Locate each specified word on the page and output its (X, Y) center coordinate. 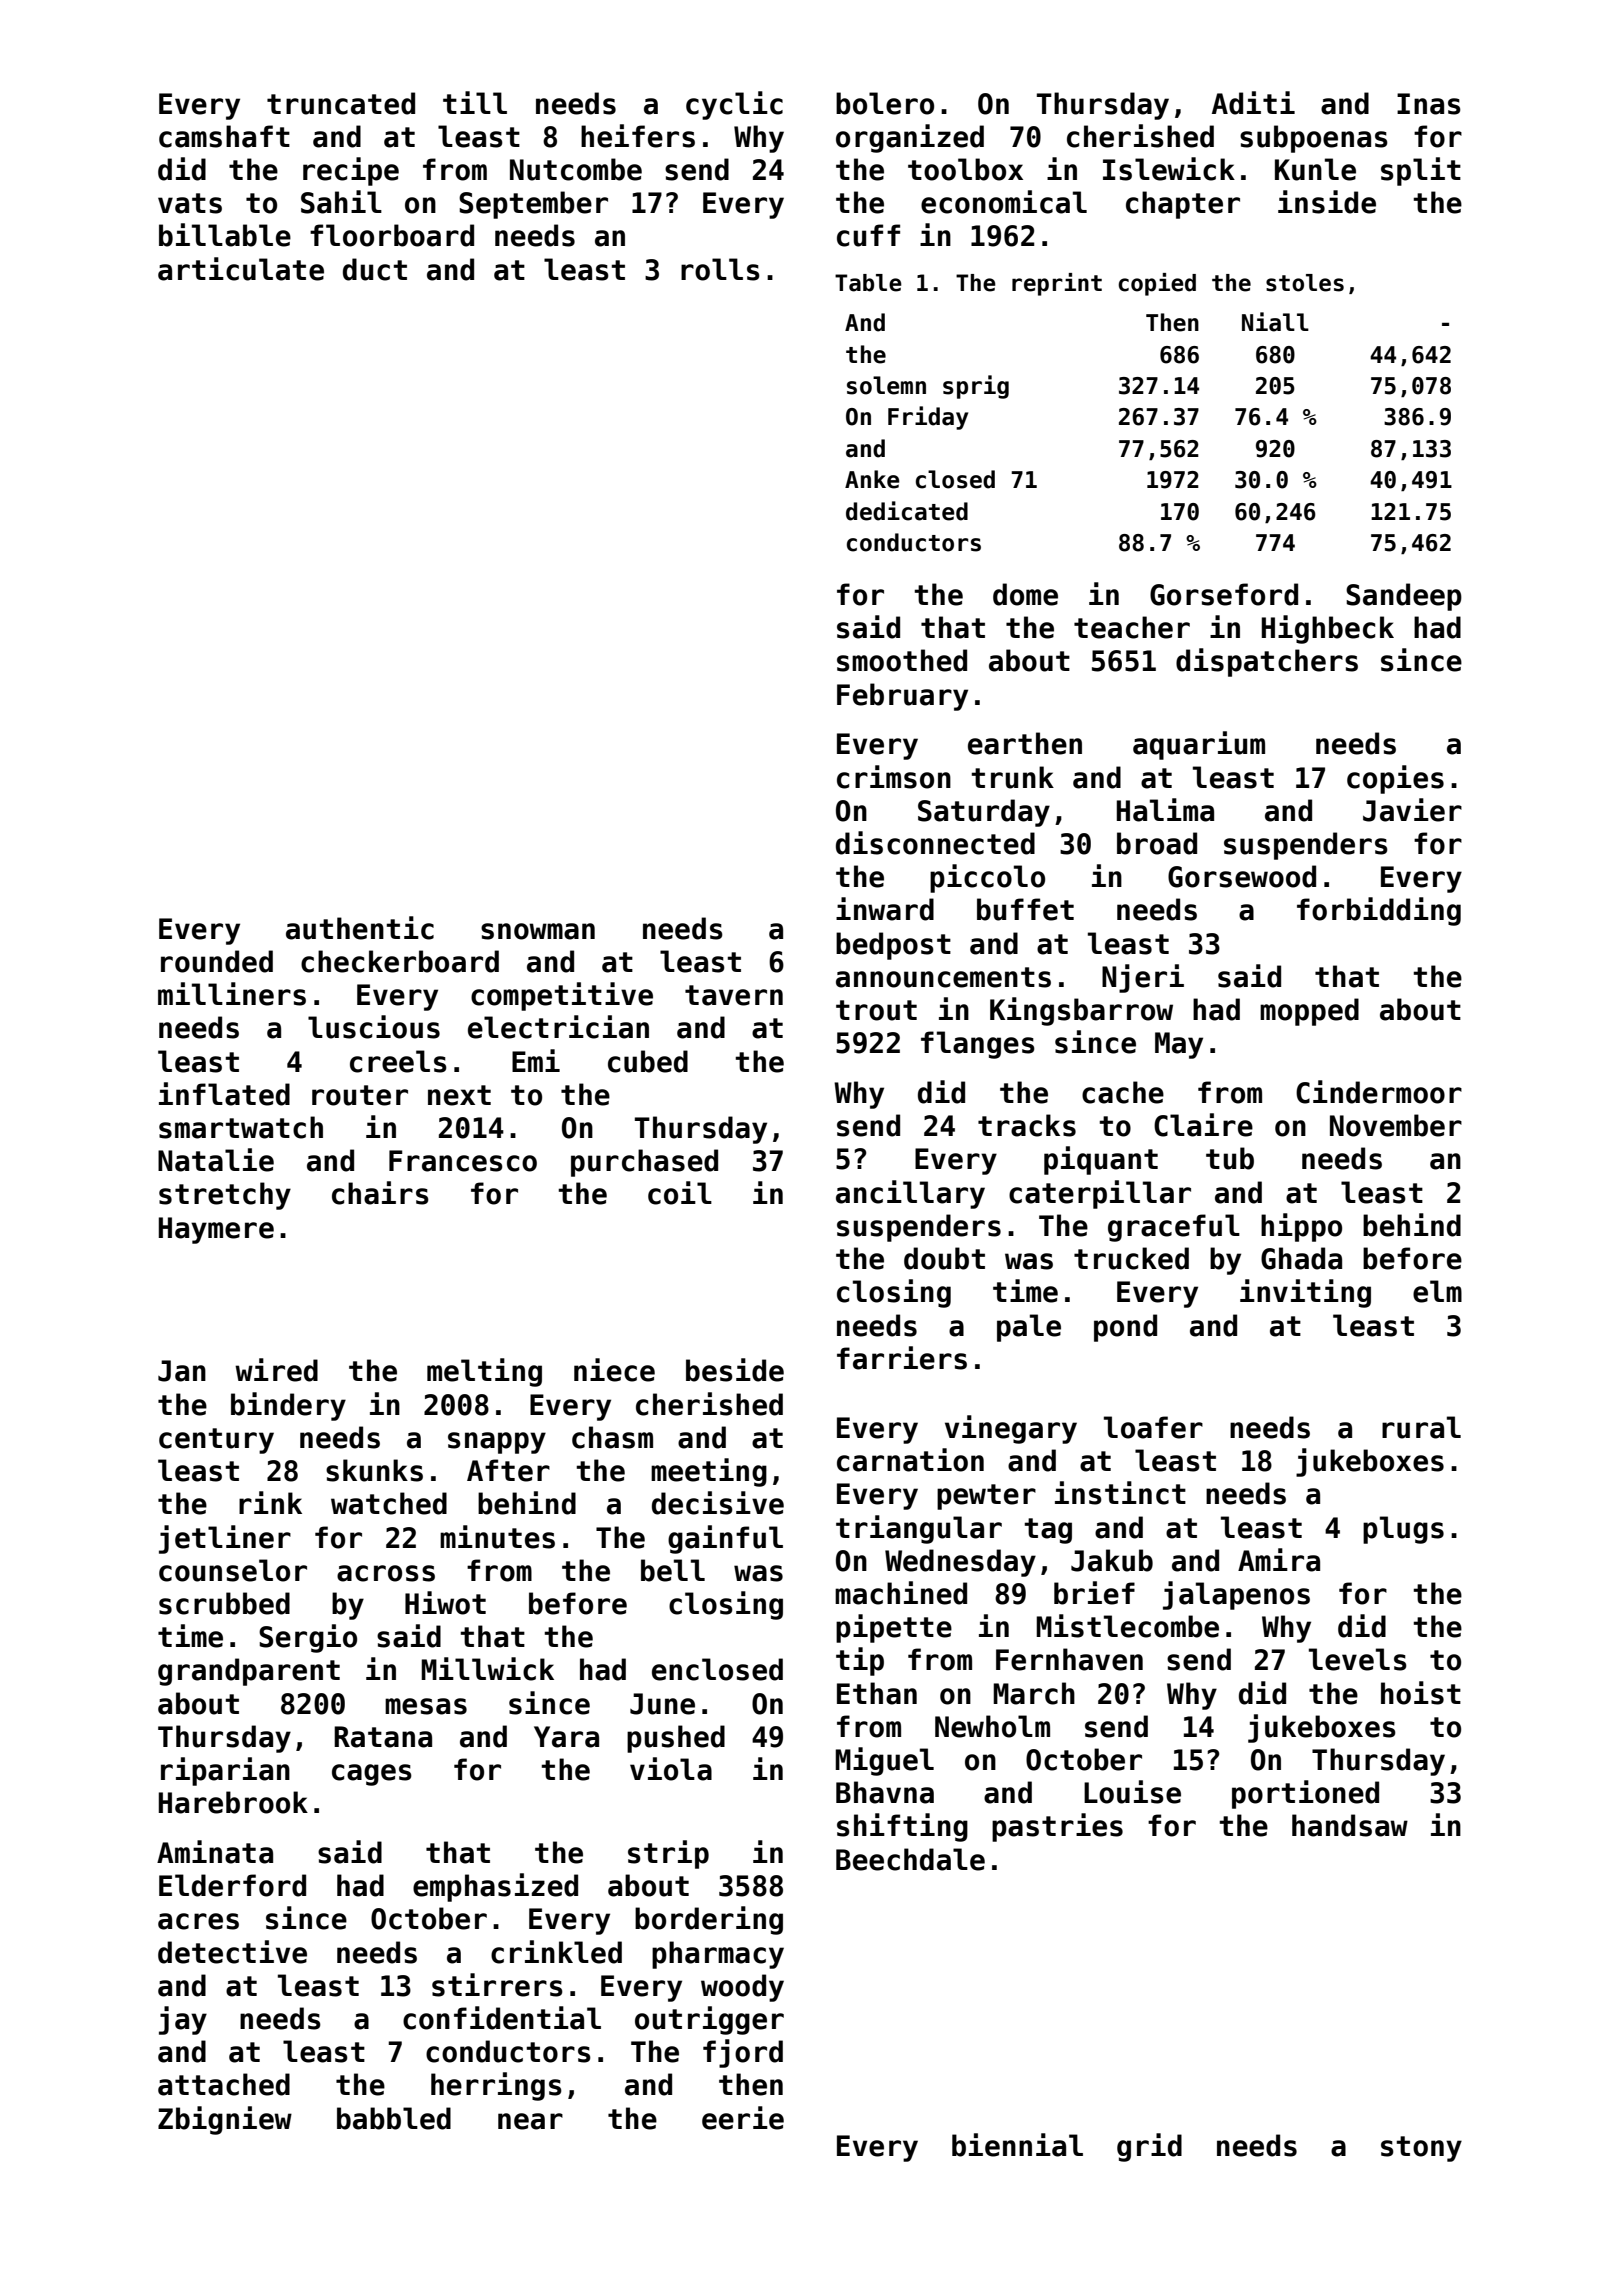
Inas (1429, 104)
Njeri (1143, 978)
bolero (885, 103)
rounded (217, 961)
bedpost (893, 946)
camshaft (224, 136)
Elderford (232, 1885)
